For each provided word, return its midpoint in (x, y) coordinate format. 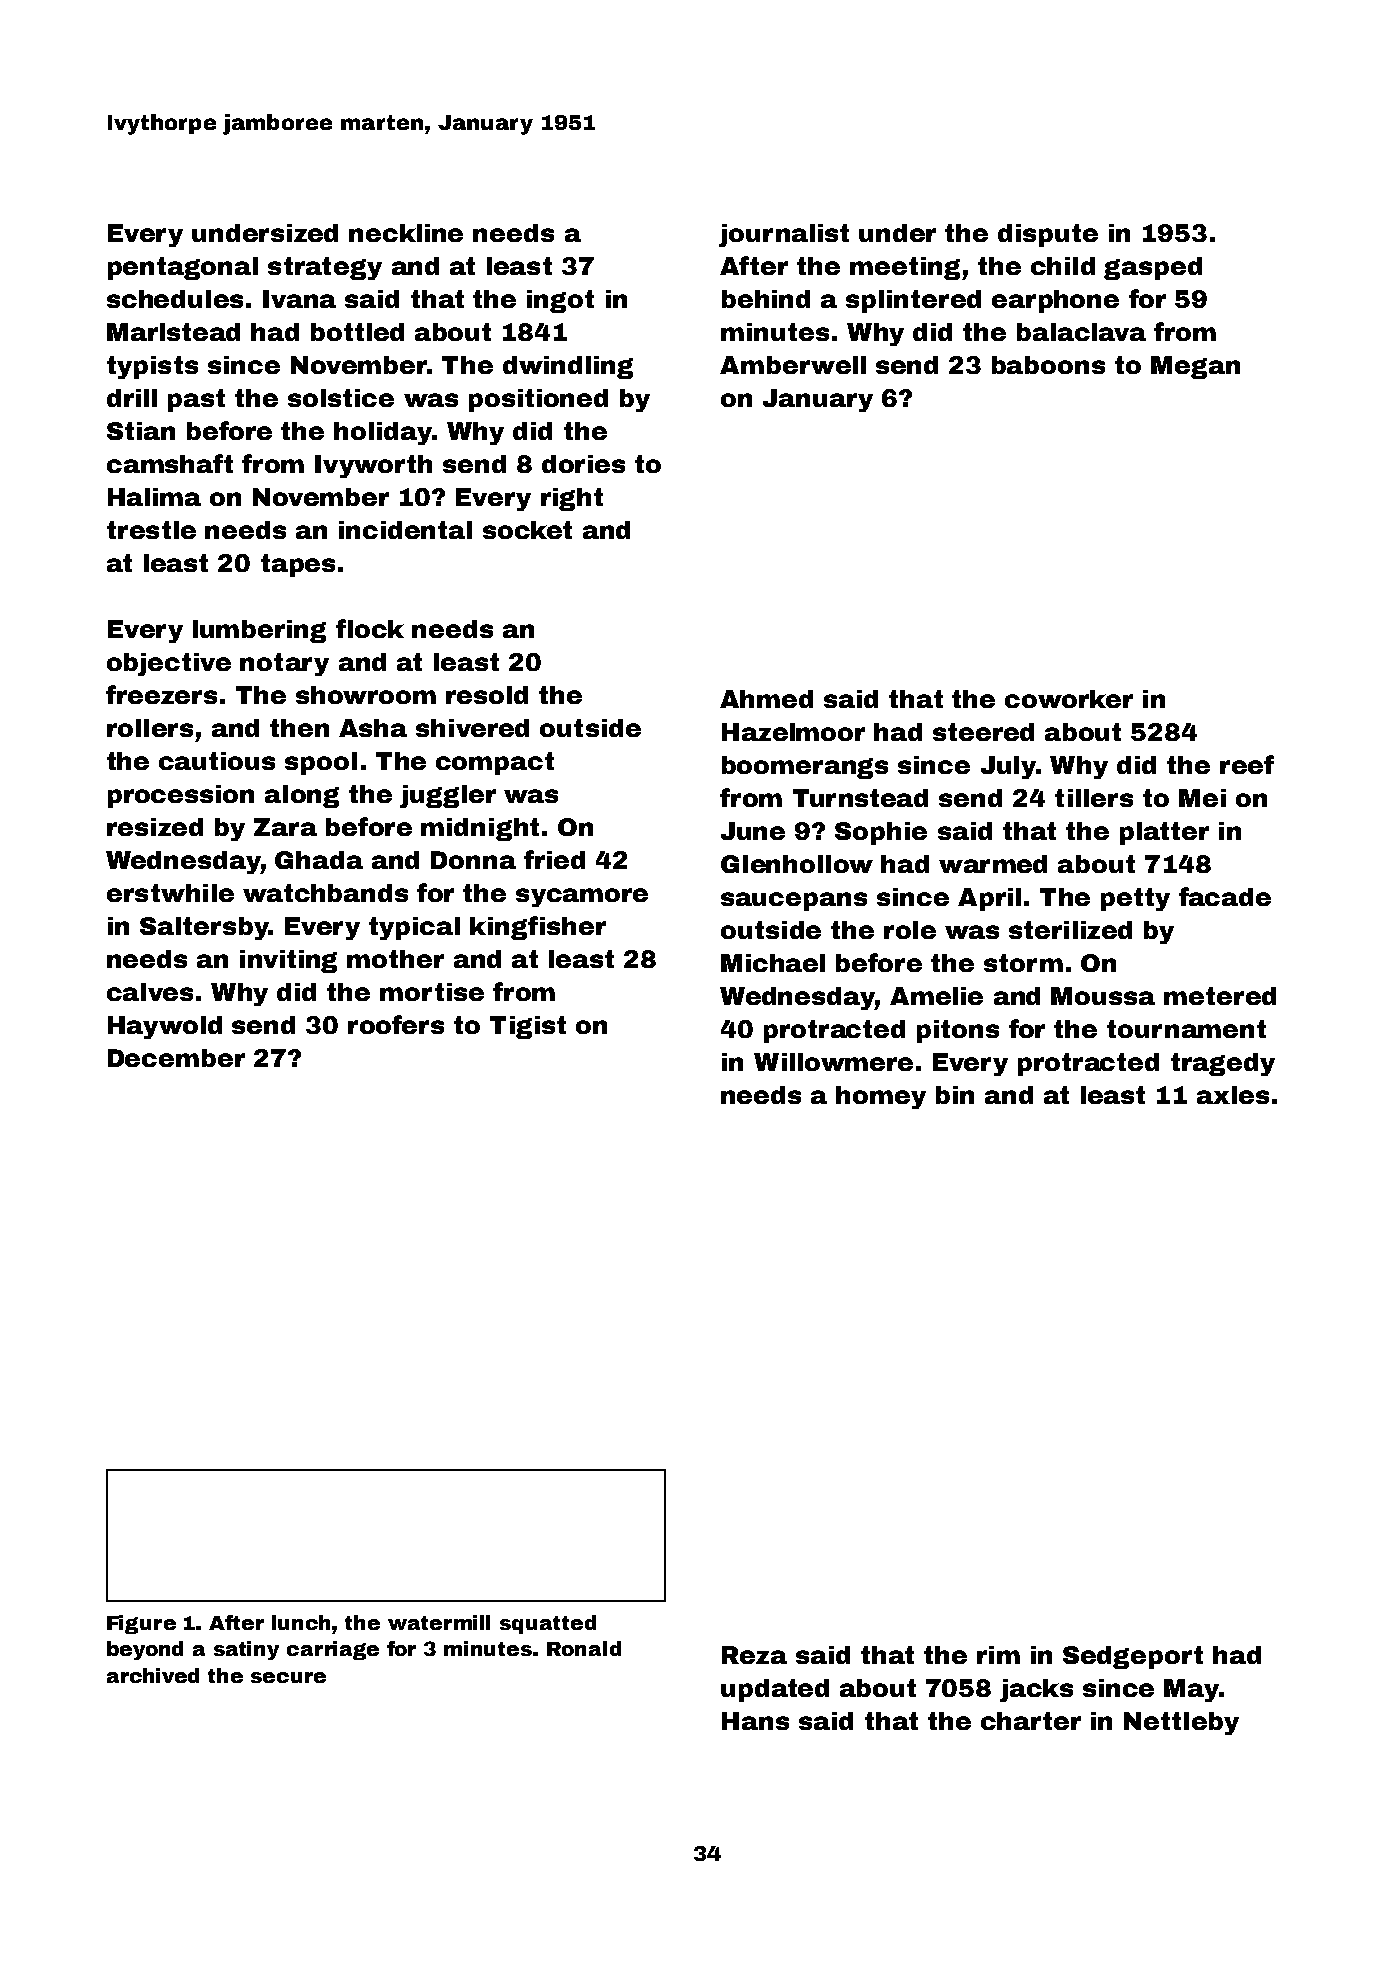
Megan (1195, 367)
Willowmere (833, 1062)
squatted (548, 1624)
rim (998, 1655)
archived (153, 1675)
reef (1247, 764)
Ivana (299, 299)
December (176, 1058)
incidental (405, 530)
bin (955, 1095)
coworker (1069, 699)
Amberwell (793, 365)
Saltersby (204, 928)
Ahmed (766, 699)
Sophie (881, 833)
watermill (439, 1622)
